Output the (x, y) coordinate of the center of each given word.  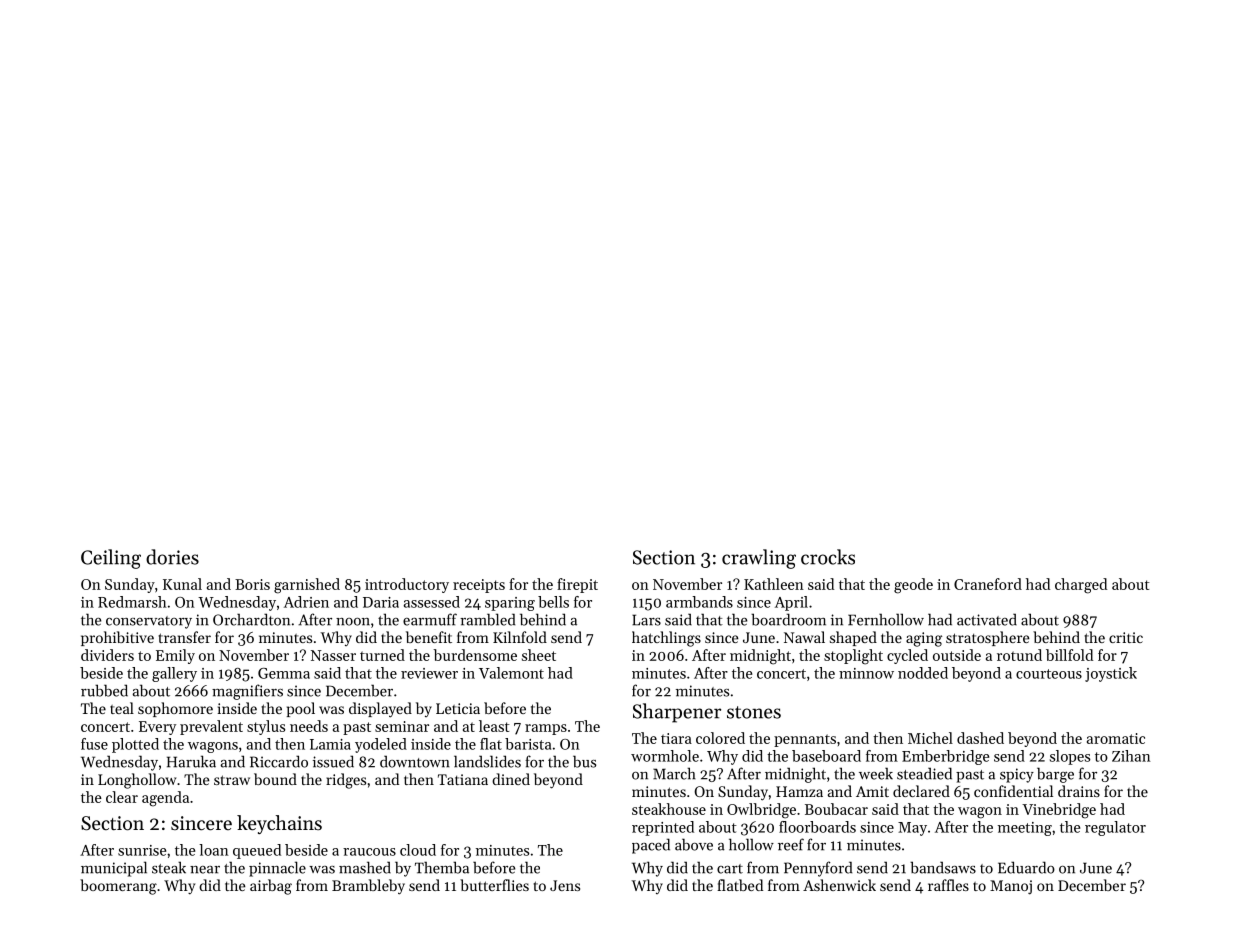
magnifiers (247, 692)
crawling (759, 559)
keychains (279, 824)
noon (353, 622)
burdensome (475, 655)
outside (957, 655)
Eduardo (1026, 867)
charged (1081, 586)
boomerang (118, 887)
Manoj (1011, 887)
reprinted (663, 828)
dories (172, 557)
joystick (1111, 674)
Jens (565, 885)
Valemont (511, 673)
